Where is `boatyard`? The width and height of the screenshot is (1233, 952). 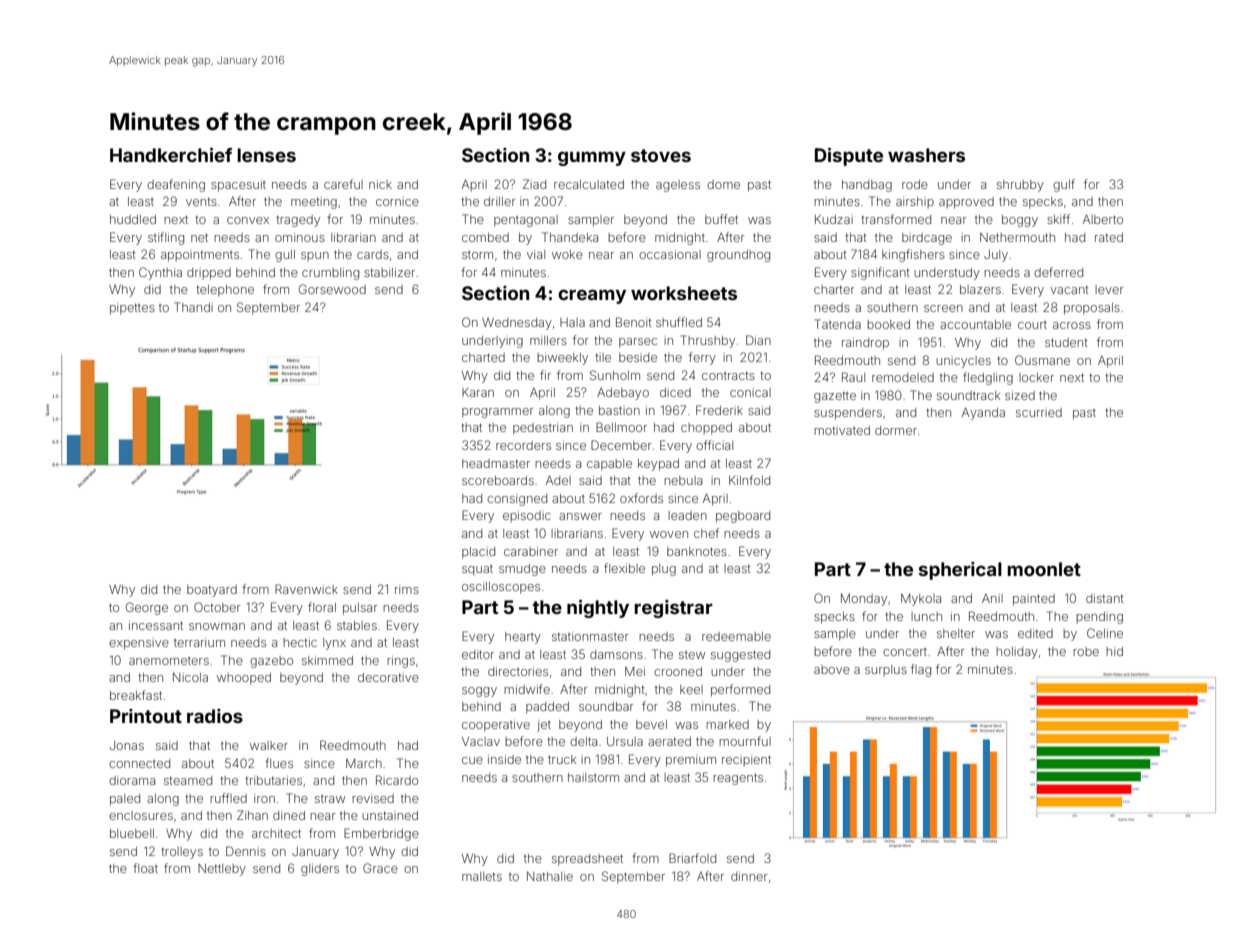
boatyard is located at coordinates (212, 591).
